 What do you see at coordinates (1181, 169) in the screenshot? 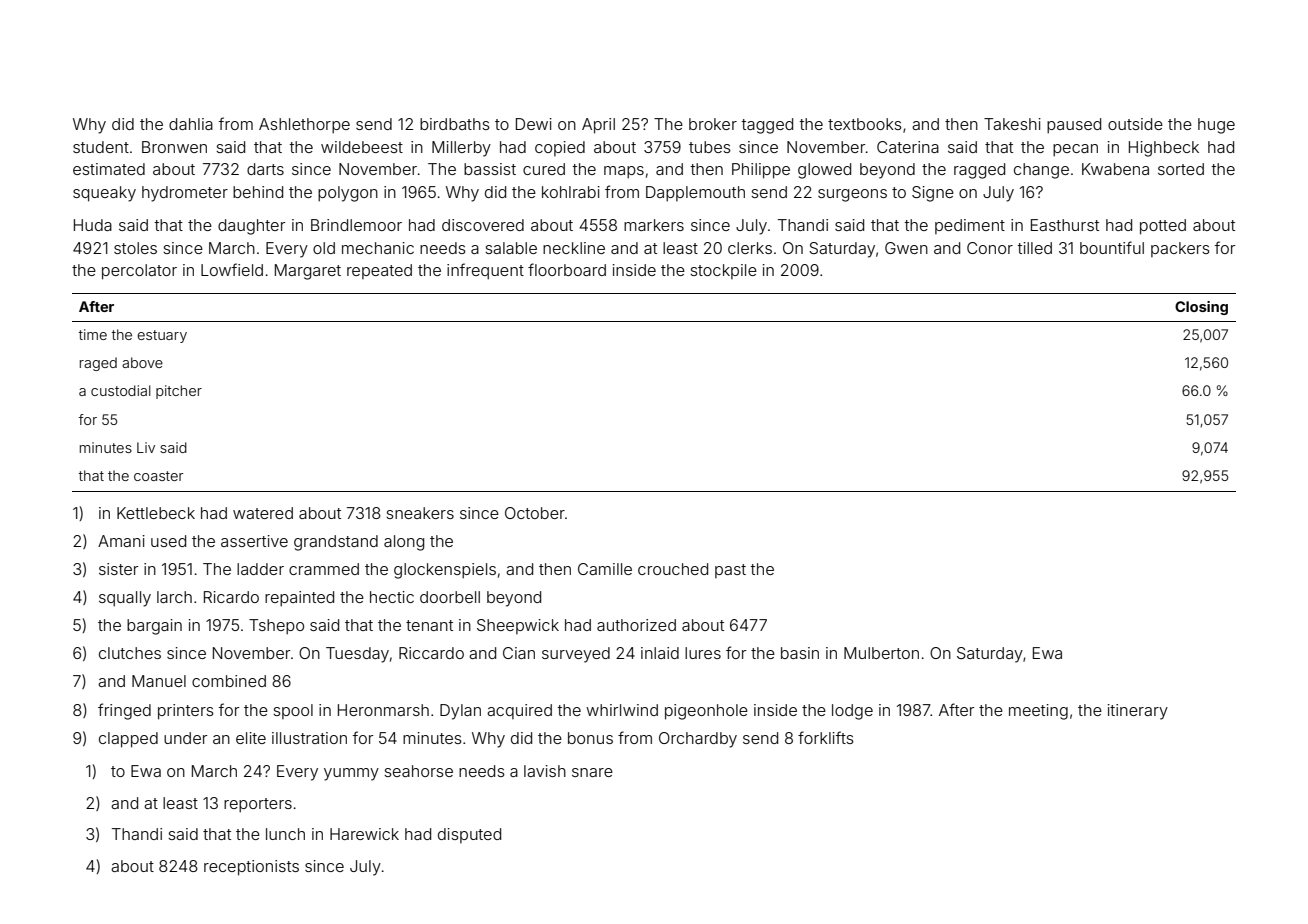
I see `sorted` at bounding box center [1181, 169].
